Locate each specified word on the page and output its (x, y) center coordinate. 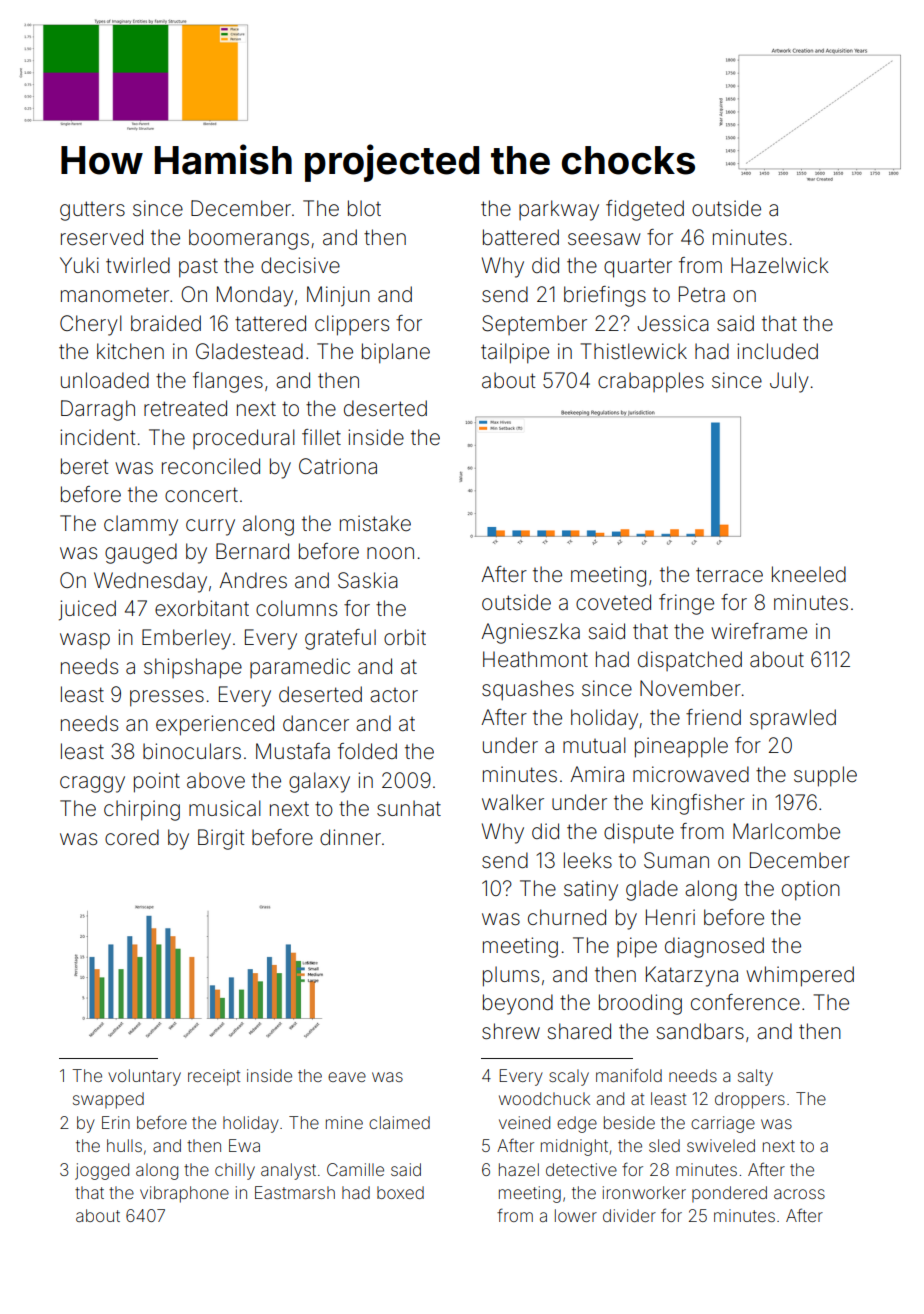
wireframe (759, 631)
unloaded (105, 380)
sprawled (793, 719)
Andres (253, 580)
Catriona (338, 466)
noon (390, 553)
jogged (102, 1171)
